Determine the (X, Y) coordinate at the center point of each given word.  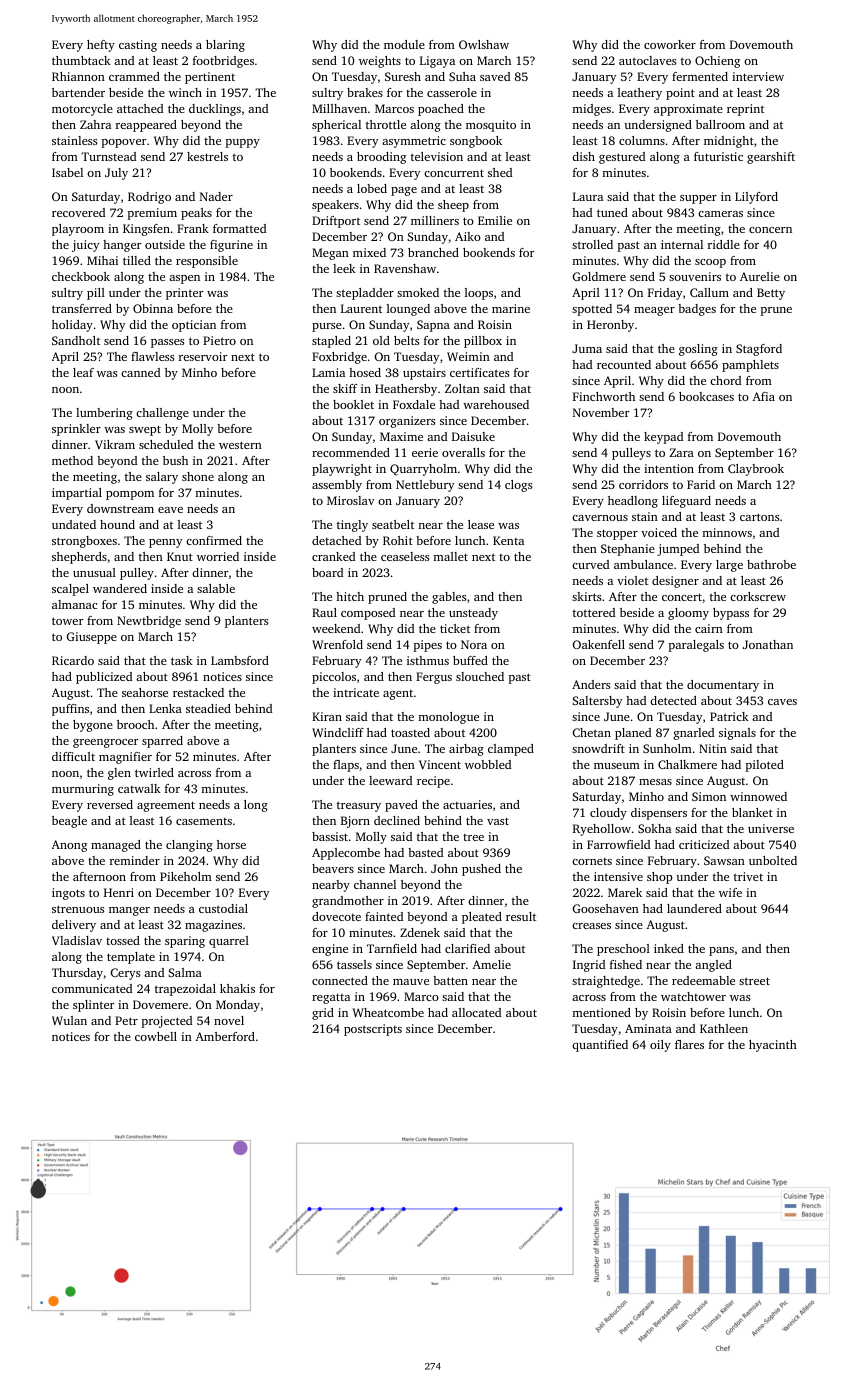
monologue (448, 718)
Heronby (610, 326)
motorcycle (82, 110)
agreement (166, 806)
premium (152, 214)
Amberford (225, 1036)
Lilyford (756, 198)
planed (633, 734)
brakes (365, 92)
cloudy (608, 814)
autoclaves (647, 60)
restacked (198, 692)
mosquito (491, 126)
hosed (365, 372)
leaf (83, 372)
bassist (330, 836)
